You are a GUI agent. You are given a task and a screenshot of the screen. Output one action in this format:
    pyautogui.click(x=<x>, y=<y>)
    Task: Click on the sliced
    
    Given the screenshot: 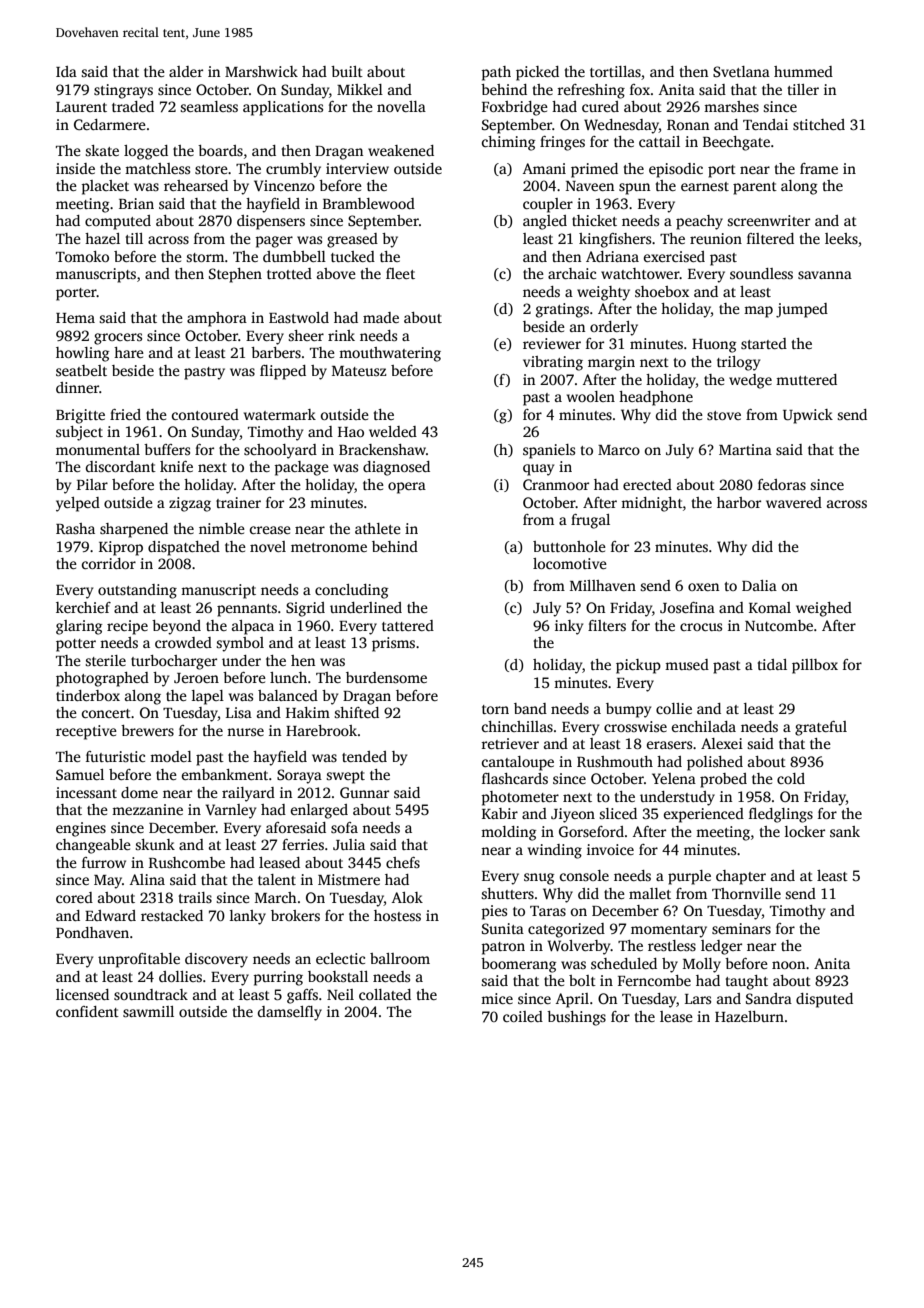 What is the action you would take?
    pyautogui.click(x=618, y=813)
